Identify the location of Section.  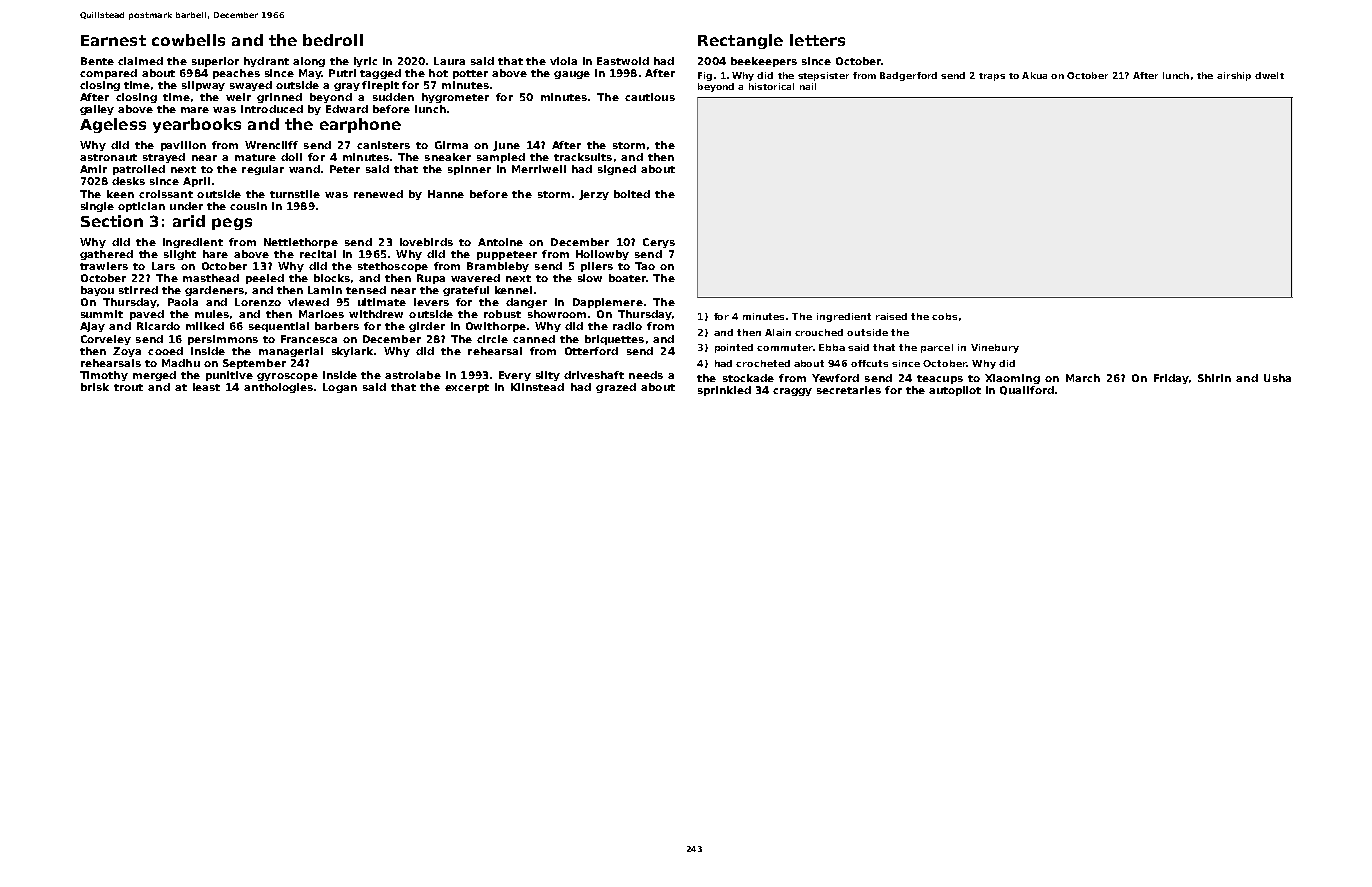
(112, 221).
